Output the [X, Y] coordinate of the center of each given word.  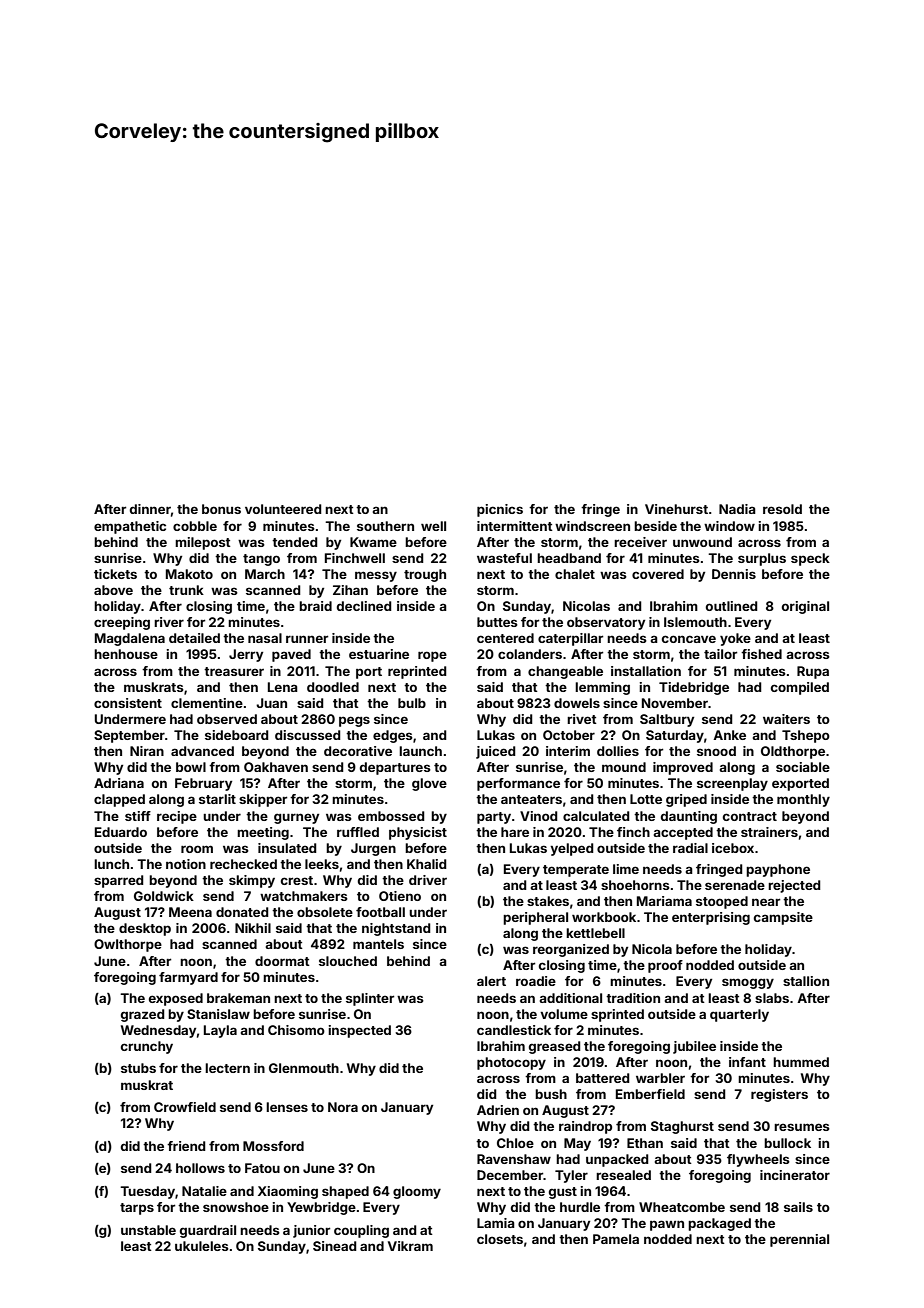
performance [518, 784]
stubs [138, 1068]
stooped [722, 902]
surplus [762, 559]
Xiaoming [288, 1192]
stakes [548, 901]
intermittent [515, 526]
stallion [806, 981]
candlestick [514, 1030]
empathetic [130, 527]
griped [686, 800]
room [197, 849]
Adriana [119, 783]
